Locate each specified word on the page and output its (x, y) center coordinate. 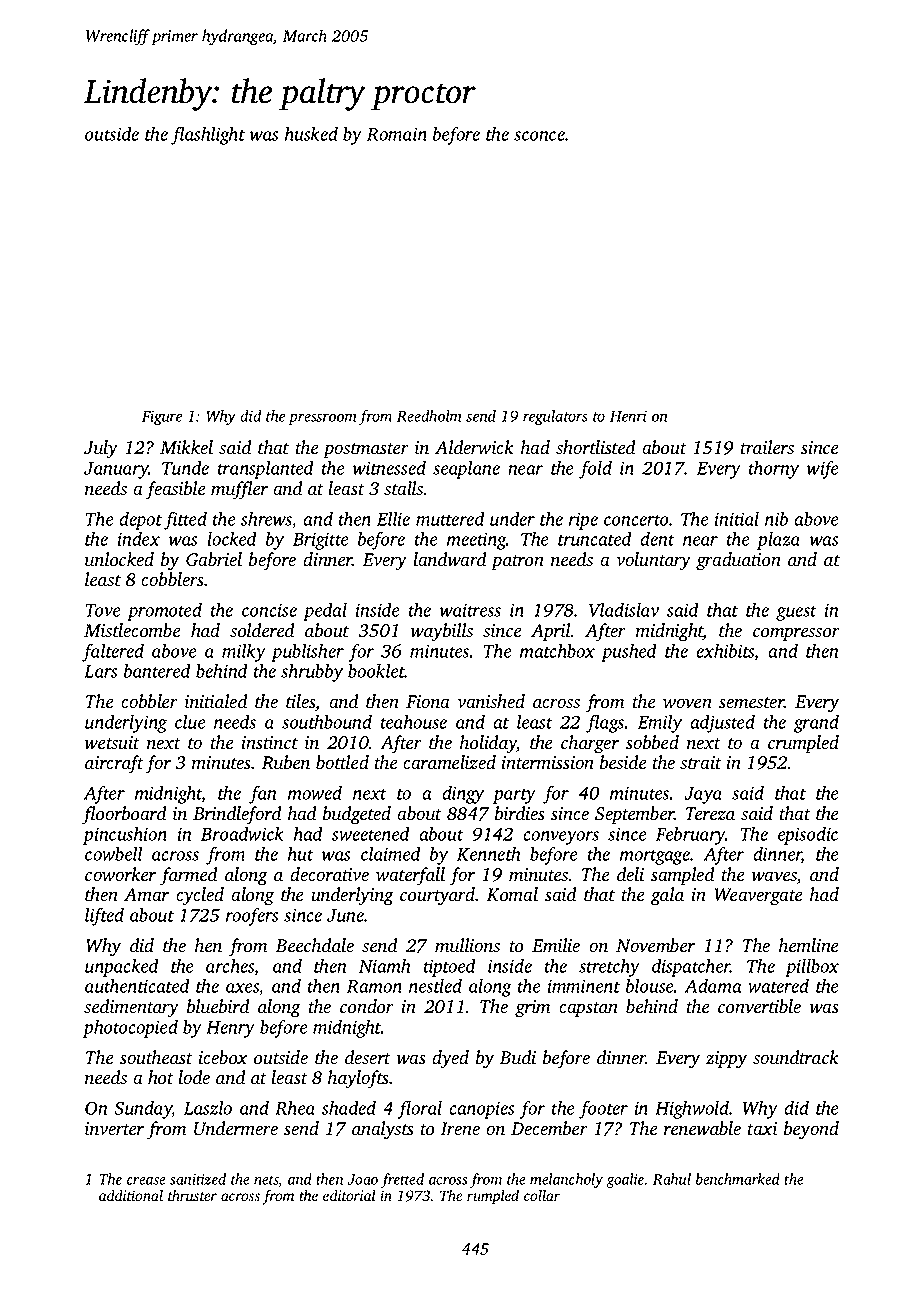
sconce (539, 136)
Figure (162, 417)
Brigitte (320, 541)
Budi (518, 1057)
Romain (397, 134)
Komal (512, 894)
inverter (114, 1129)
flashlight (208, 136)
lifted (104, 917)
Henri (628, 416)
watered (778, 986)
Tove (103, 610)
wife (822, 469)
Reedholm (429, 416)
